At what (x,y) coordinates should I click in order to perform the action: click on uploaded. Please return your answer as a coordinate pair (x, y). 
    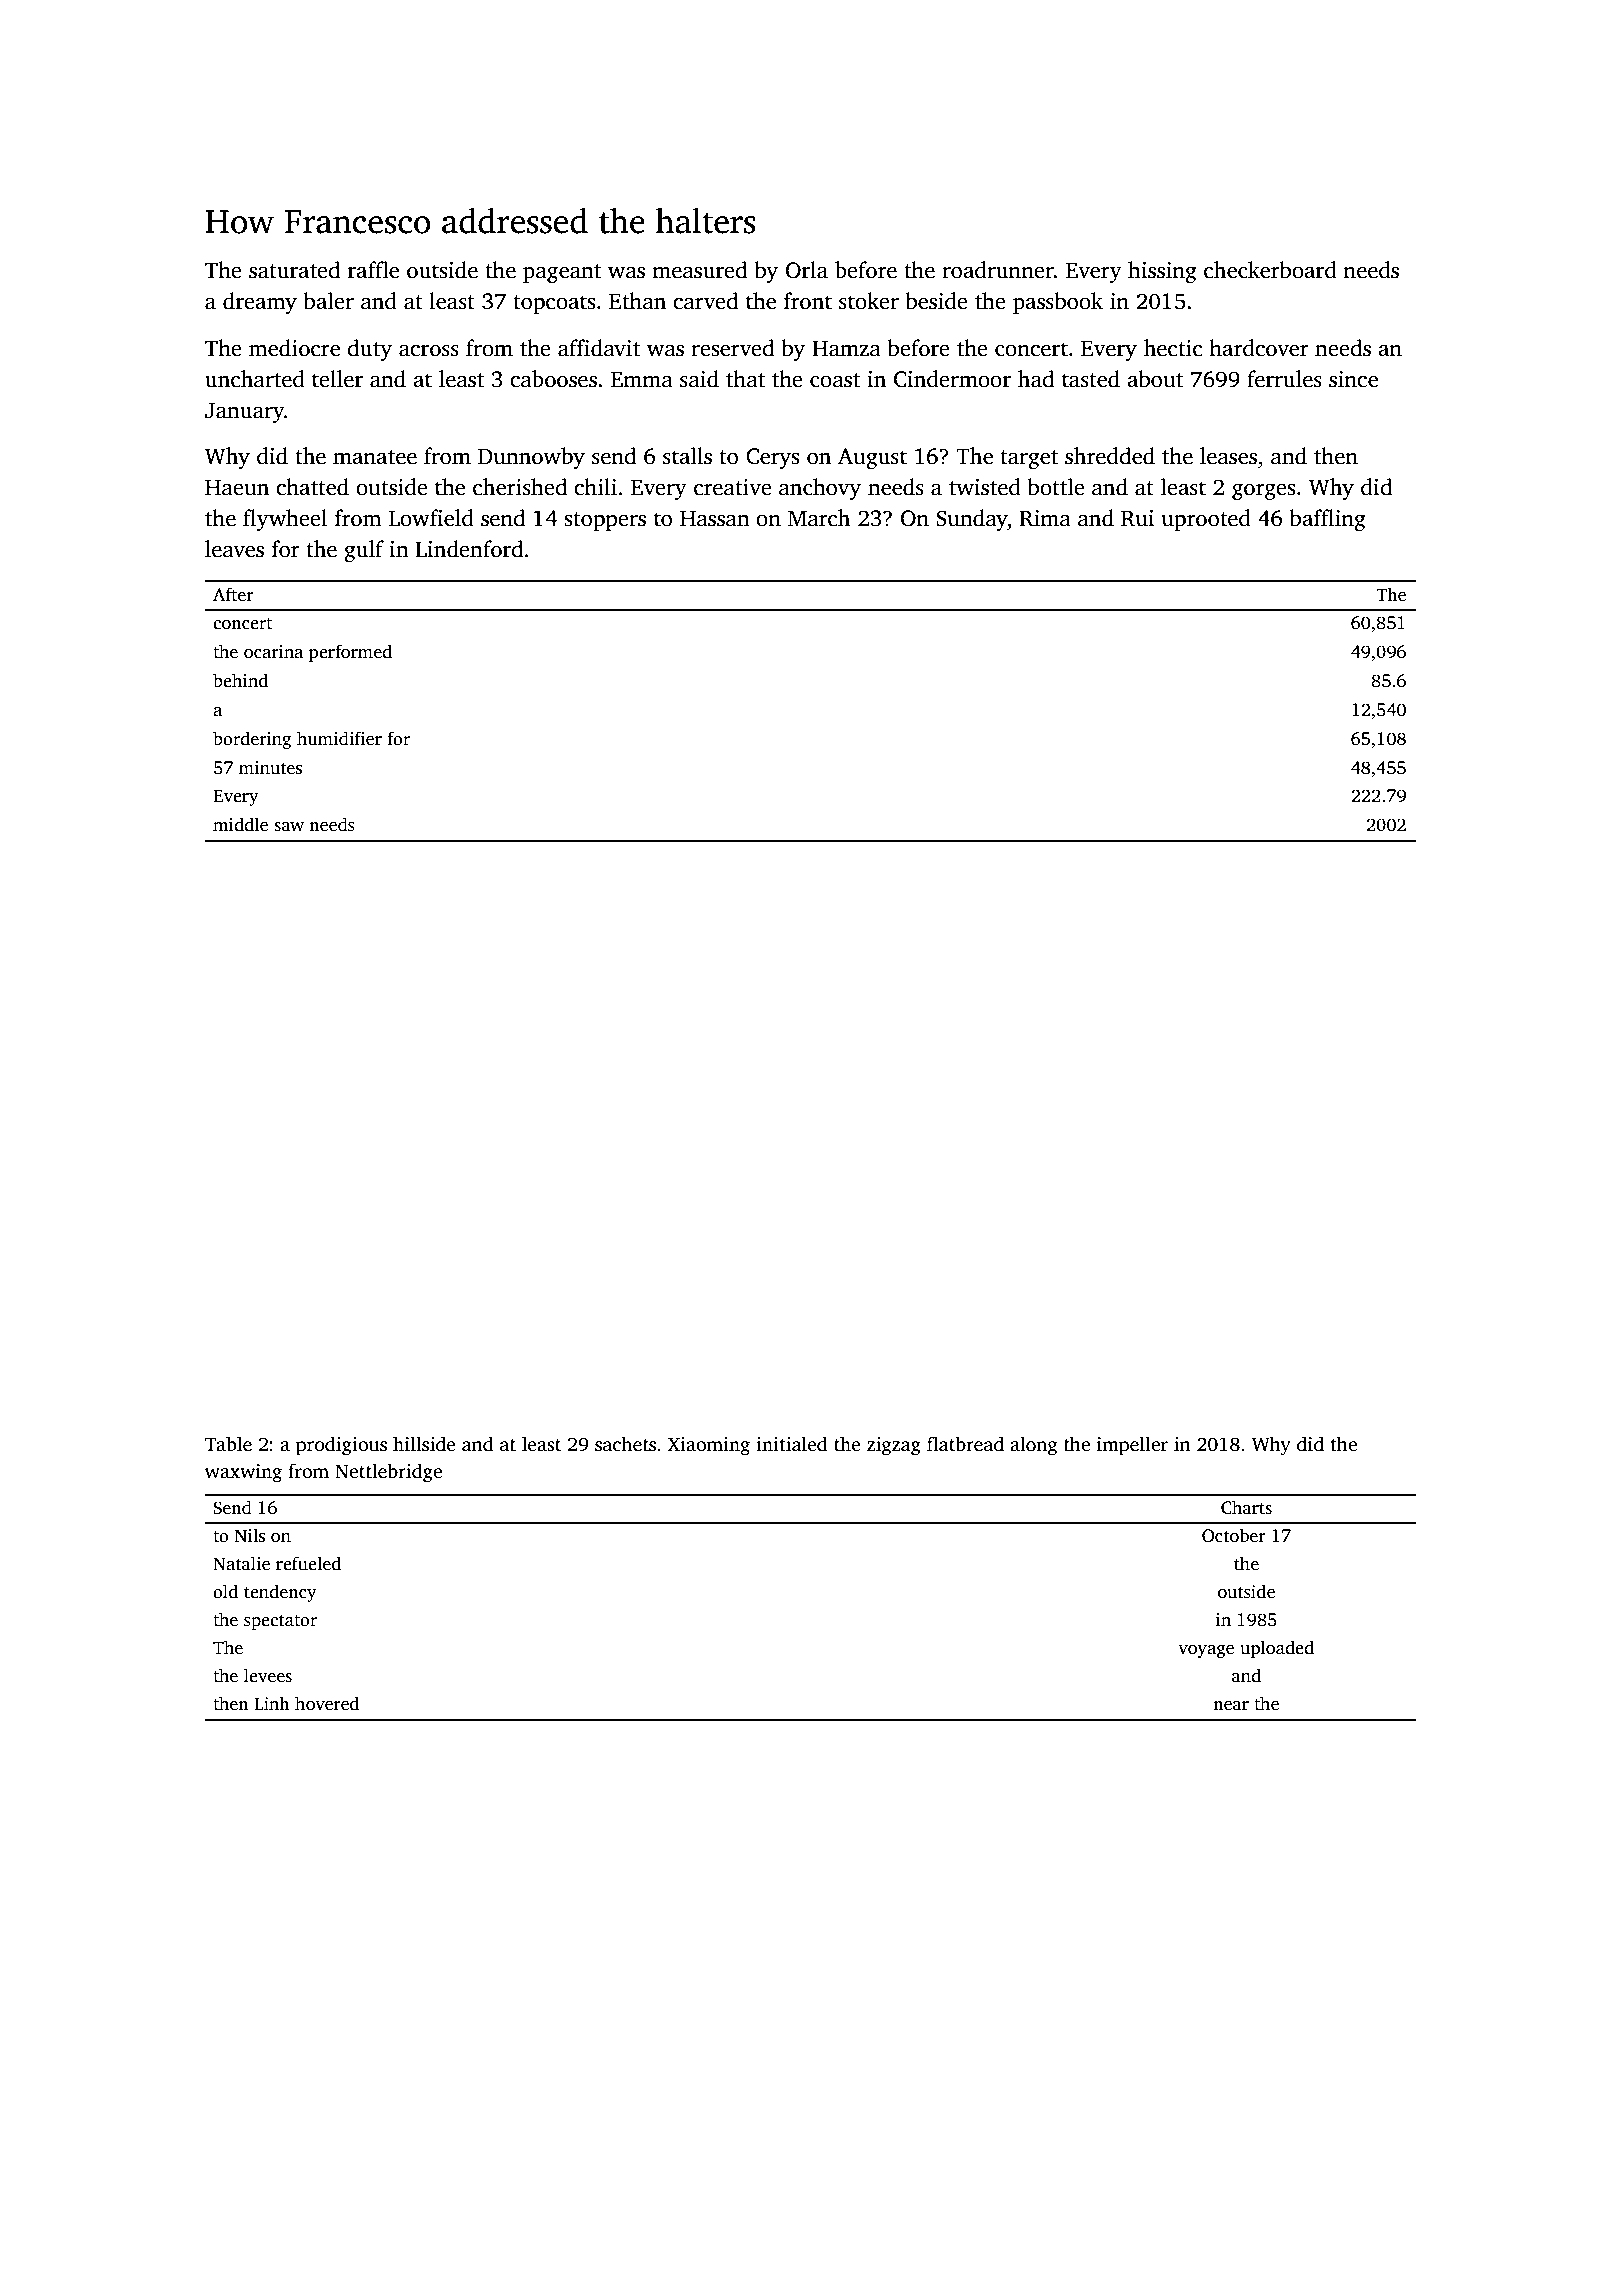
    Looking at the image, I should click on (1277, 1649).
